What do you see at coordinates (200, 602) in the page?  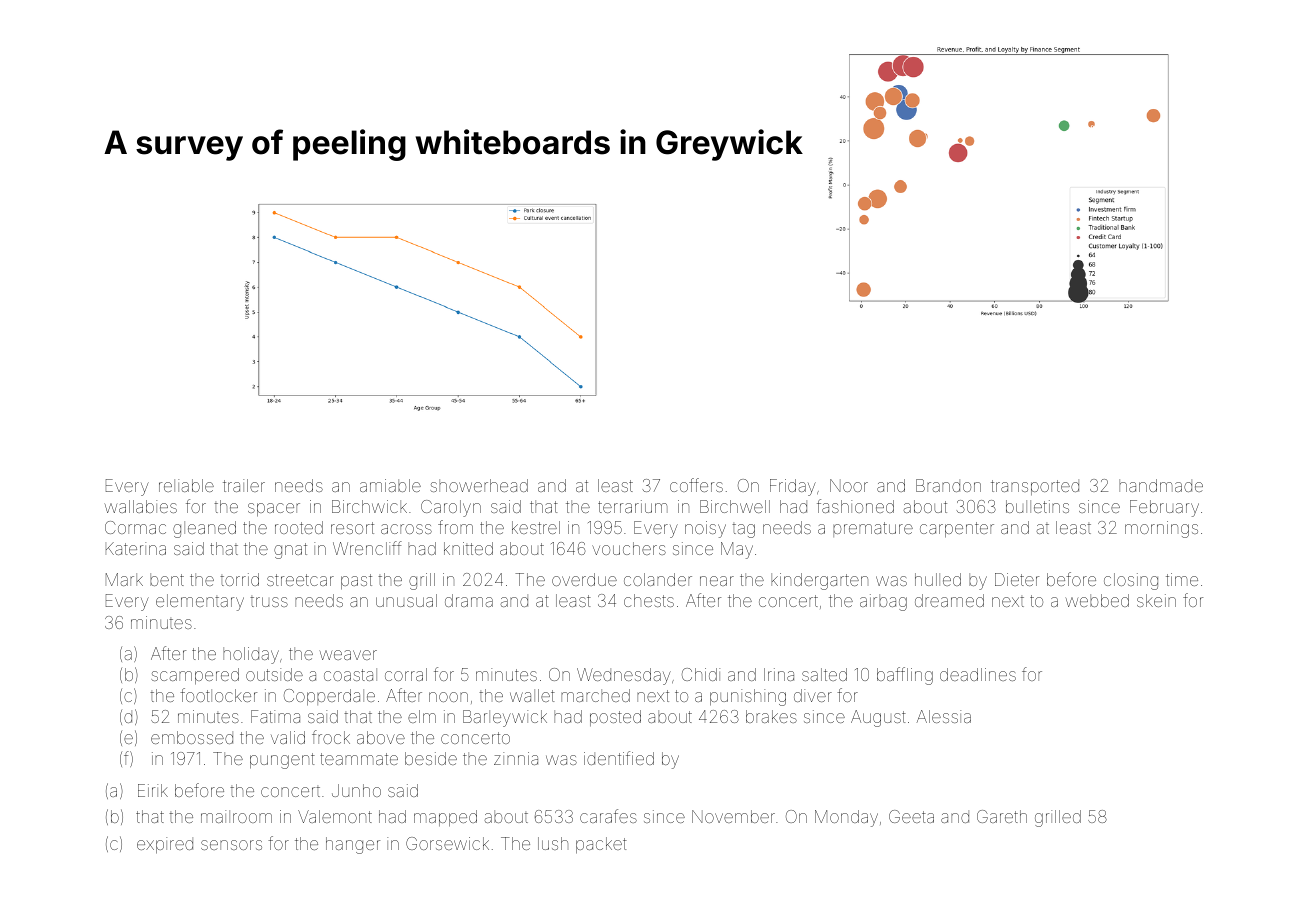 I see `elementary` at bounding box center [200, 602].
